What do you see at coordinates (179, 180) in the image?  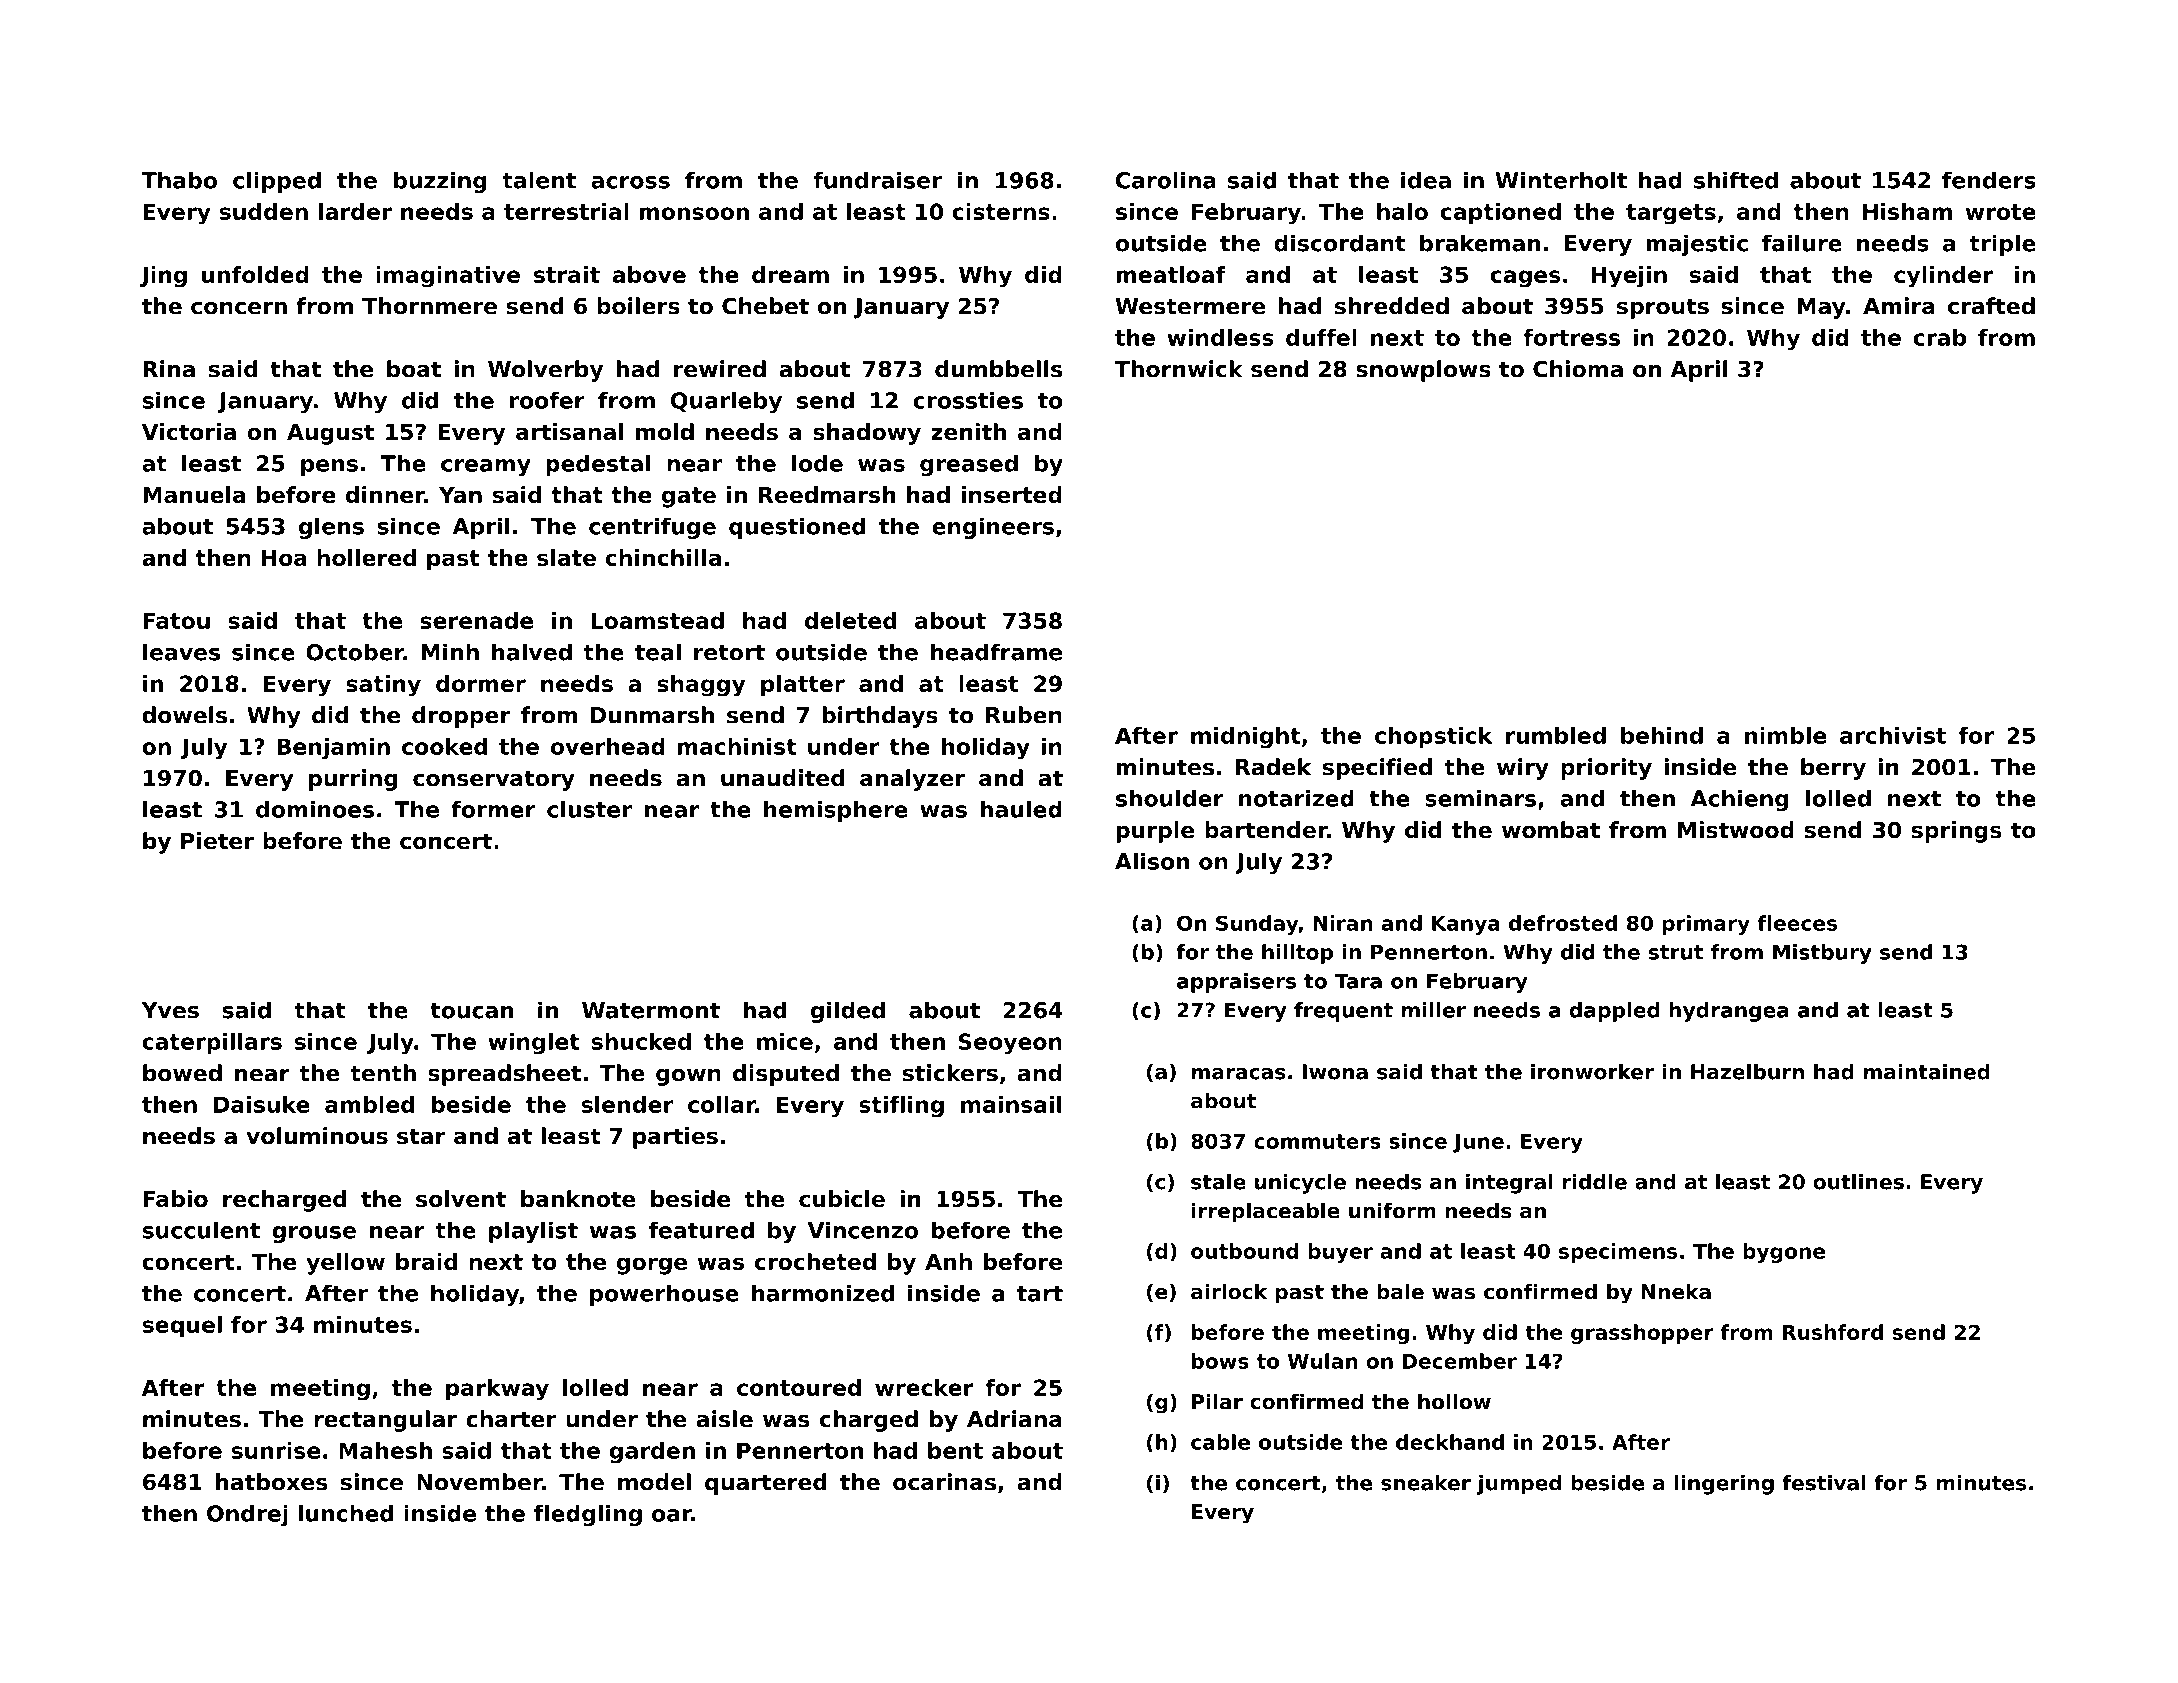 I see `Thabo` at bounding box center [179, 180].
